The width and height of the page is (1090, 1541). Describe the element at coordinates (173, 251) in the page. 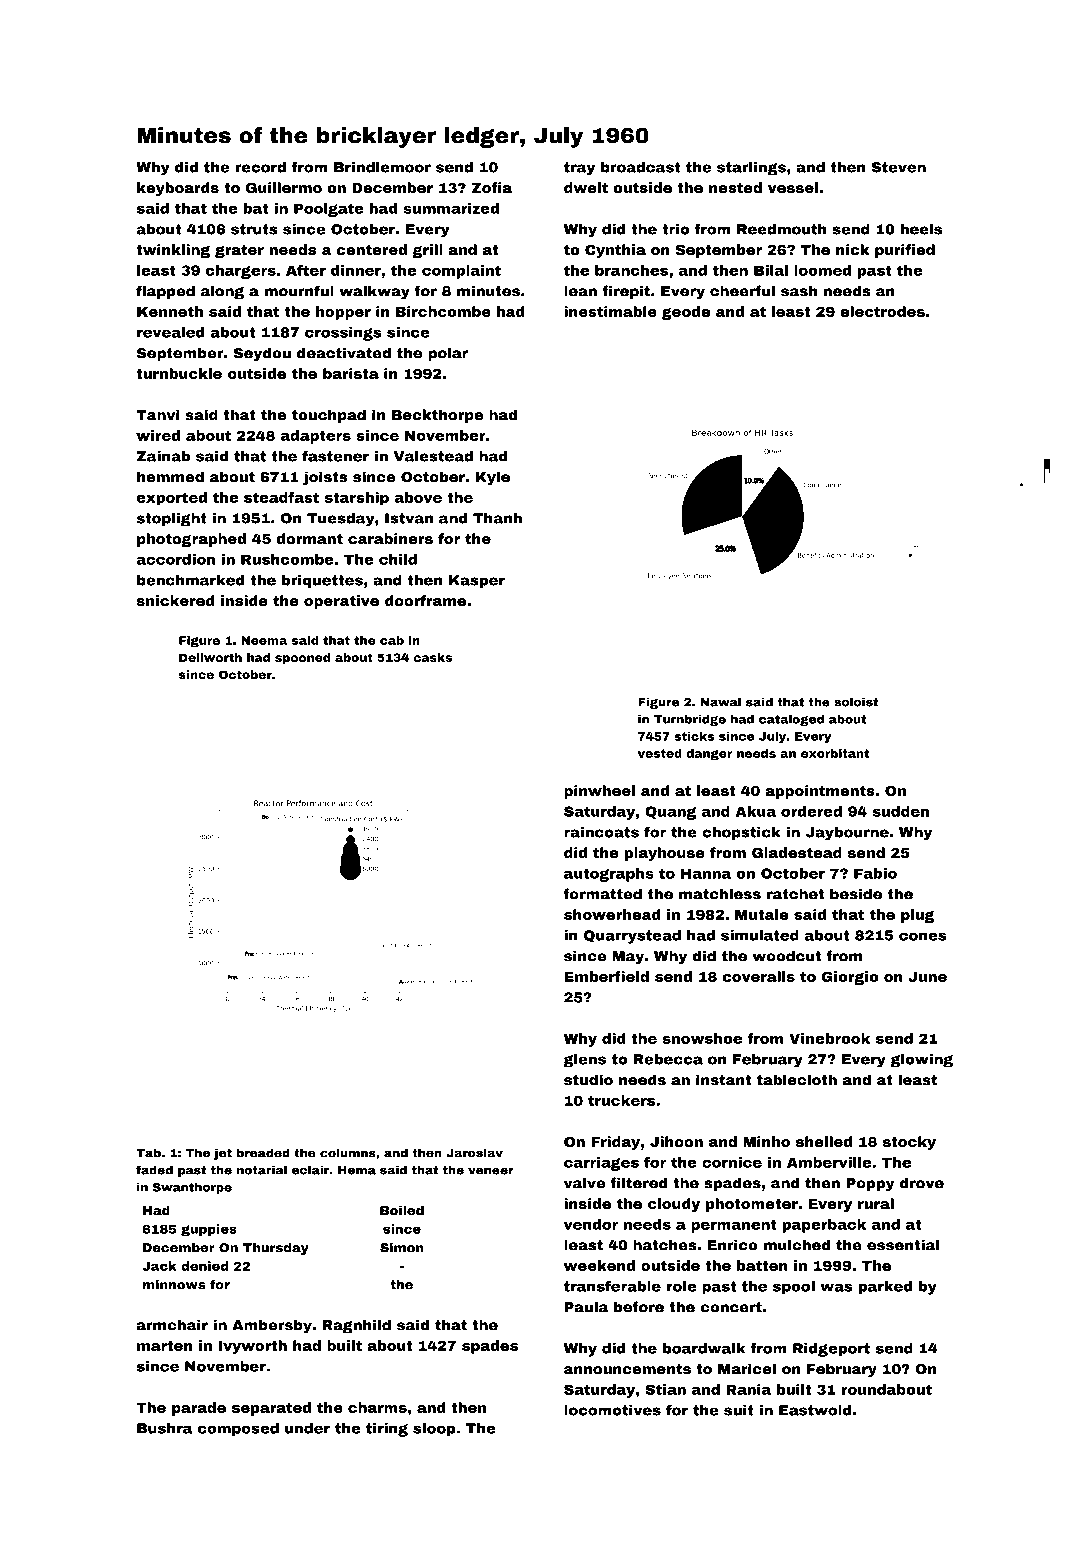

I see `twinkling` at that location.
